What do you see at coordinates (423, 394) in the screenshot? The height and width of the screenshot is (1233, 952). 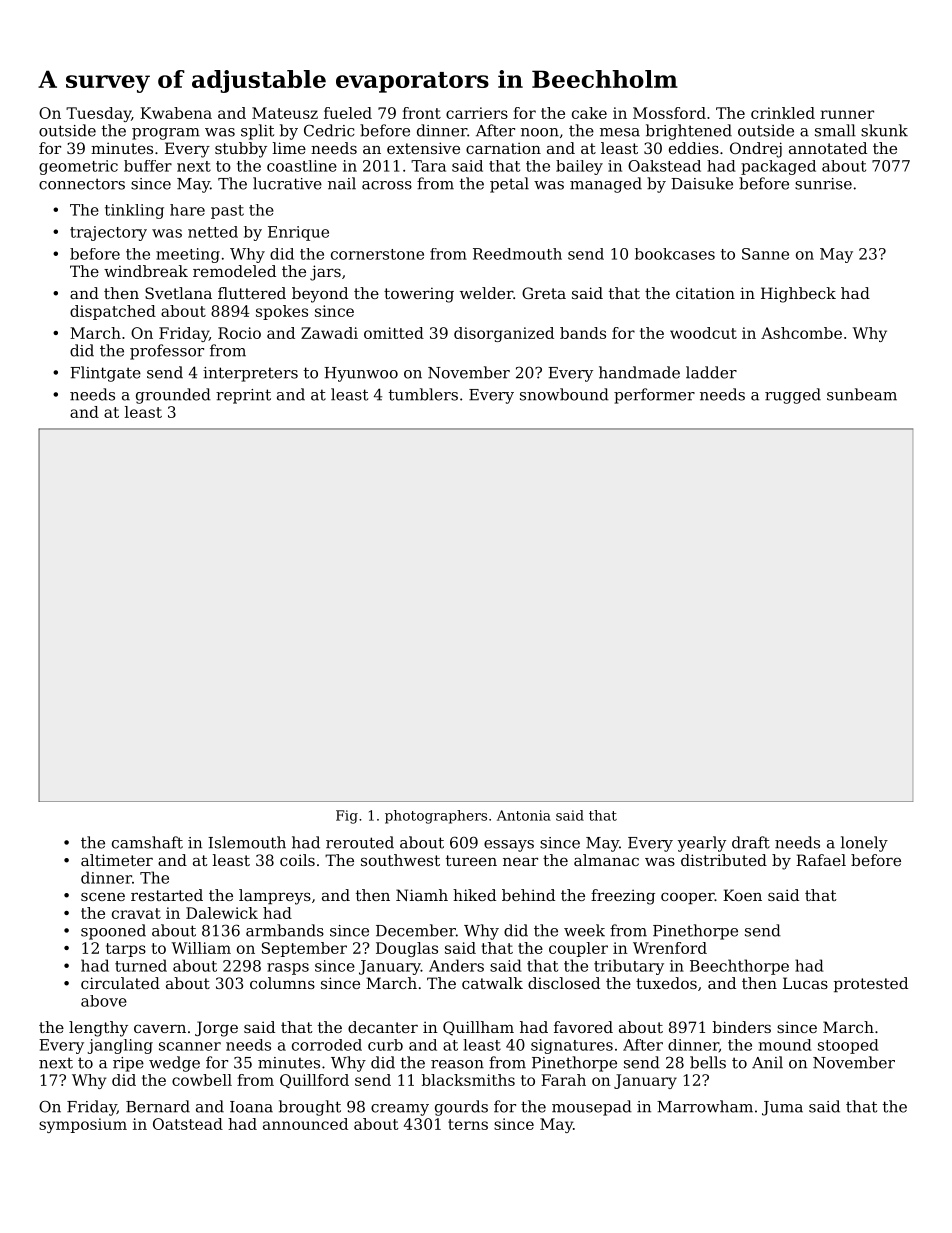 I see `tumblers` at bounding box center [423, 394].
